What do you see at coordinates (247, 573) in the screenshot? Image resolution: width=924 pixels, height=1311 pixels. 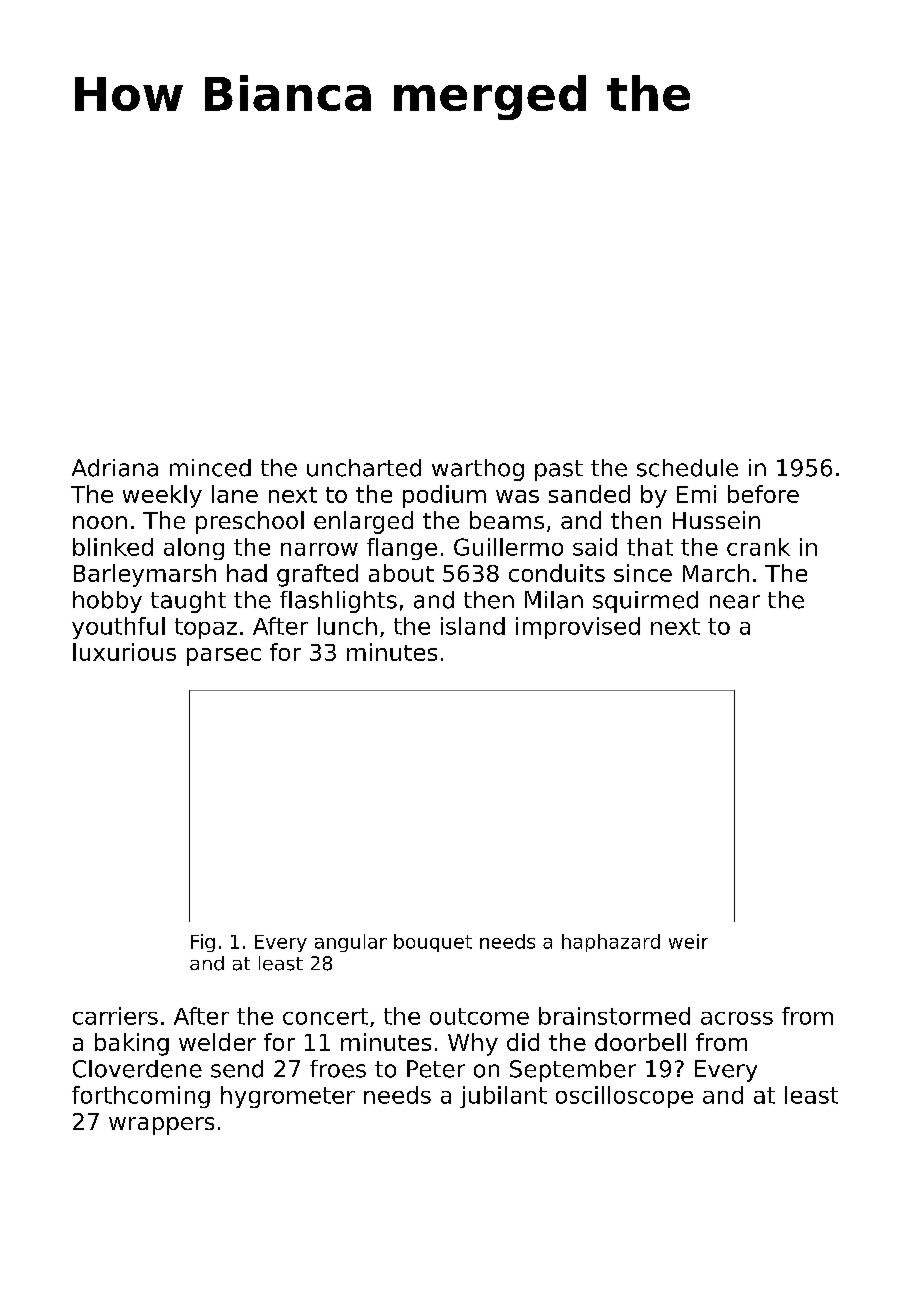 I see `had` at bounding box center [247, 573].
